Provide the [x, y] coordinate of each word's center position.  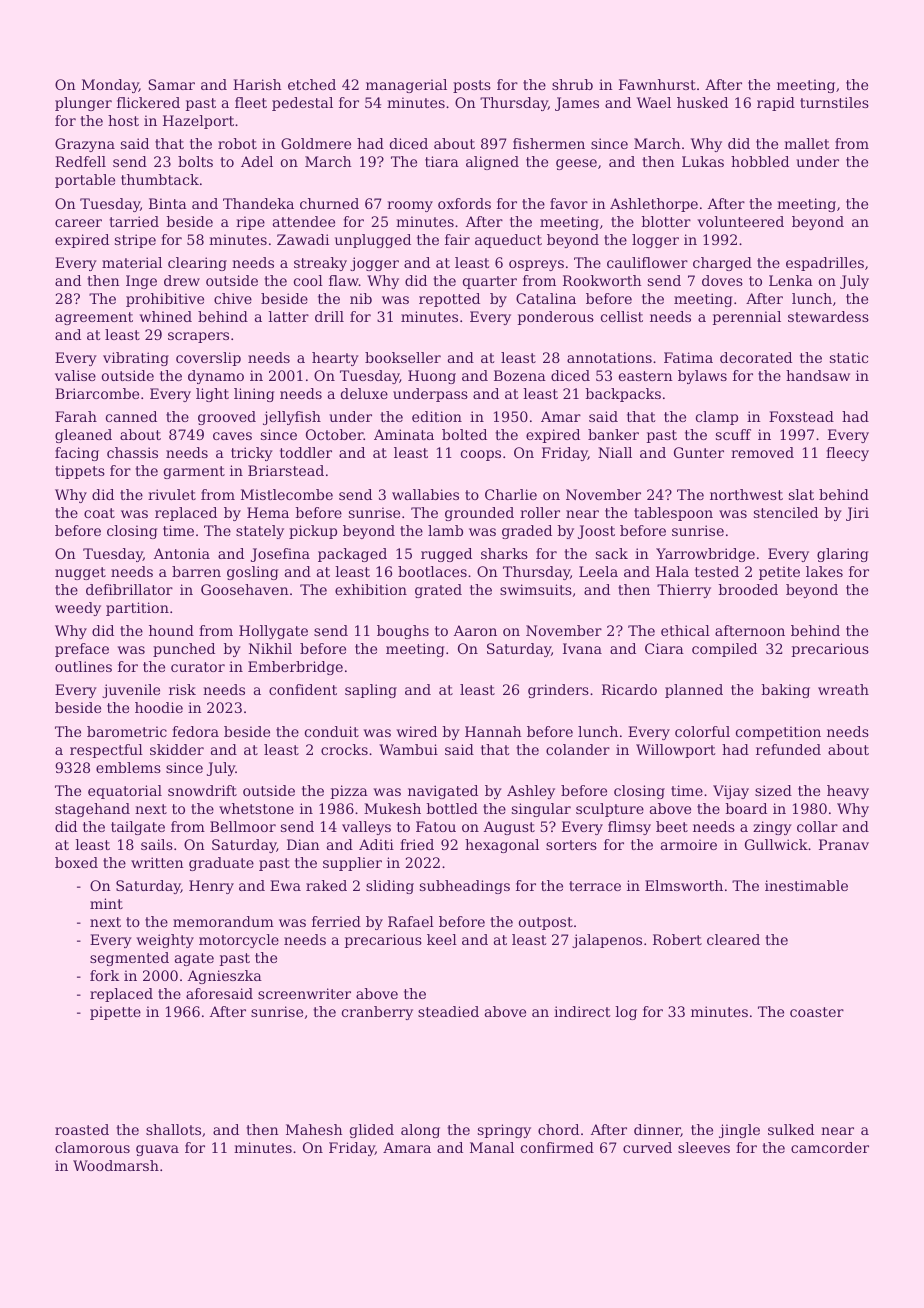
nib [361, 298]
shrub [572, 84]
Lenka [791, 280]
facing [77, 454]
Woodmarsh [116, 1165]
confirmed [557, 1147]
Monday [110, 86]
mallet [807, 143]
